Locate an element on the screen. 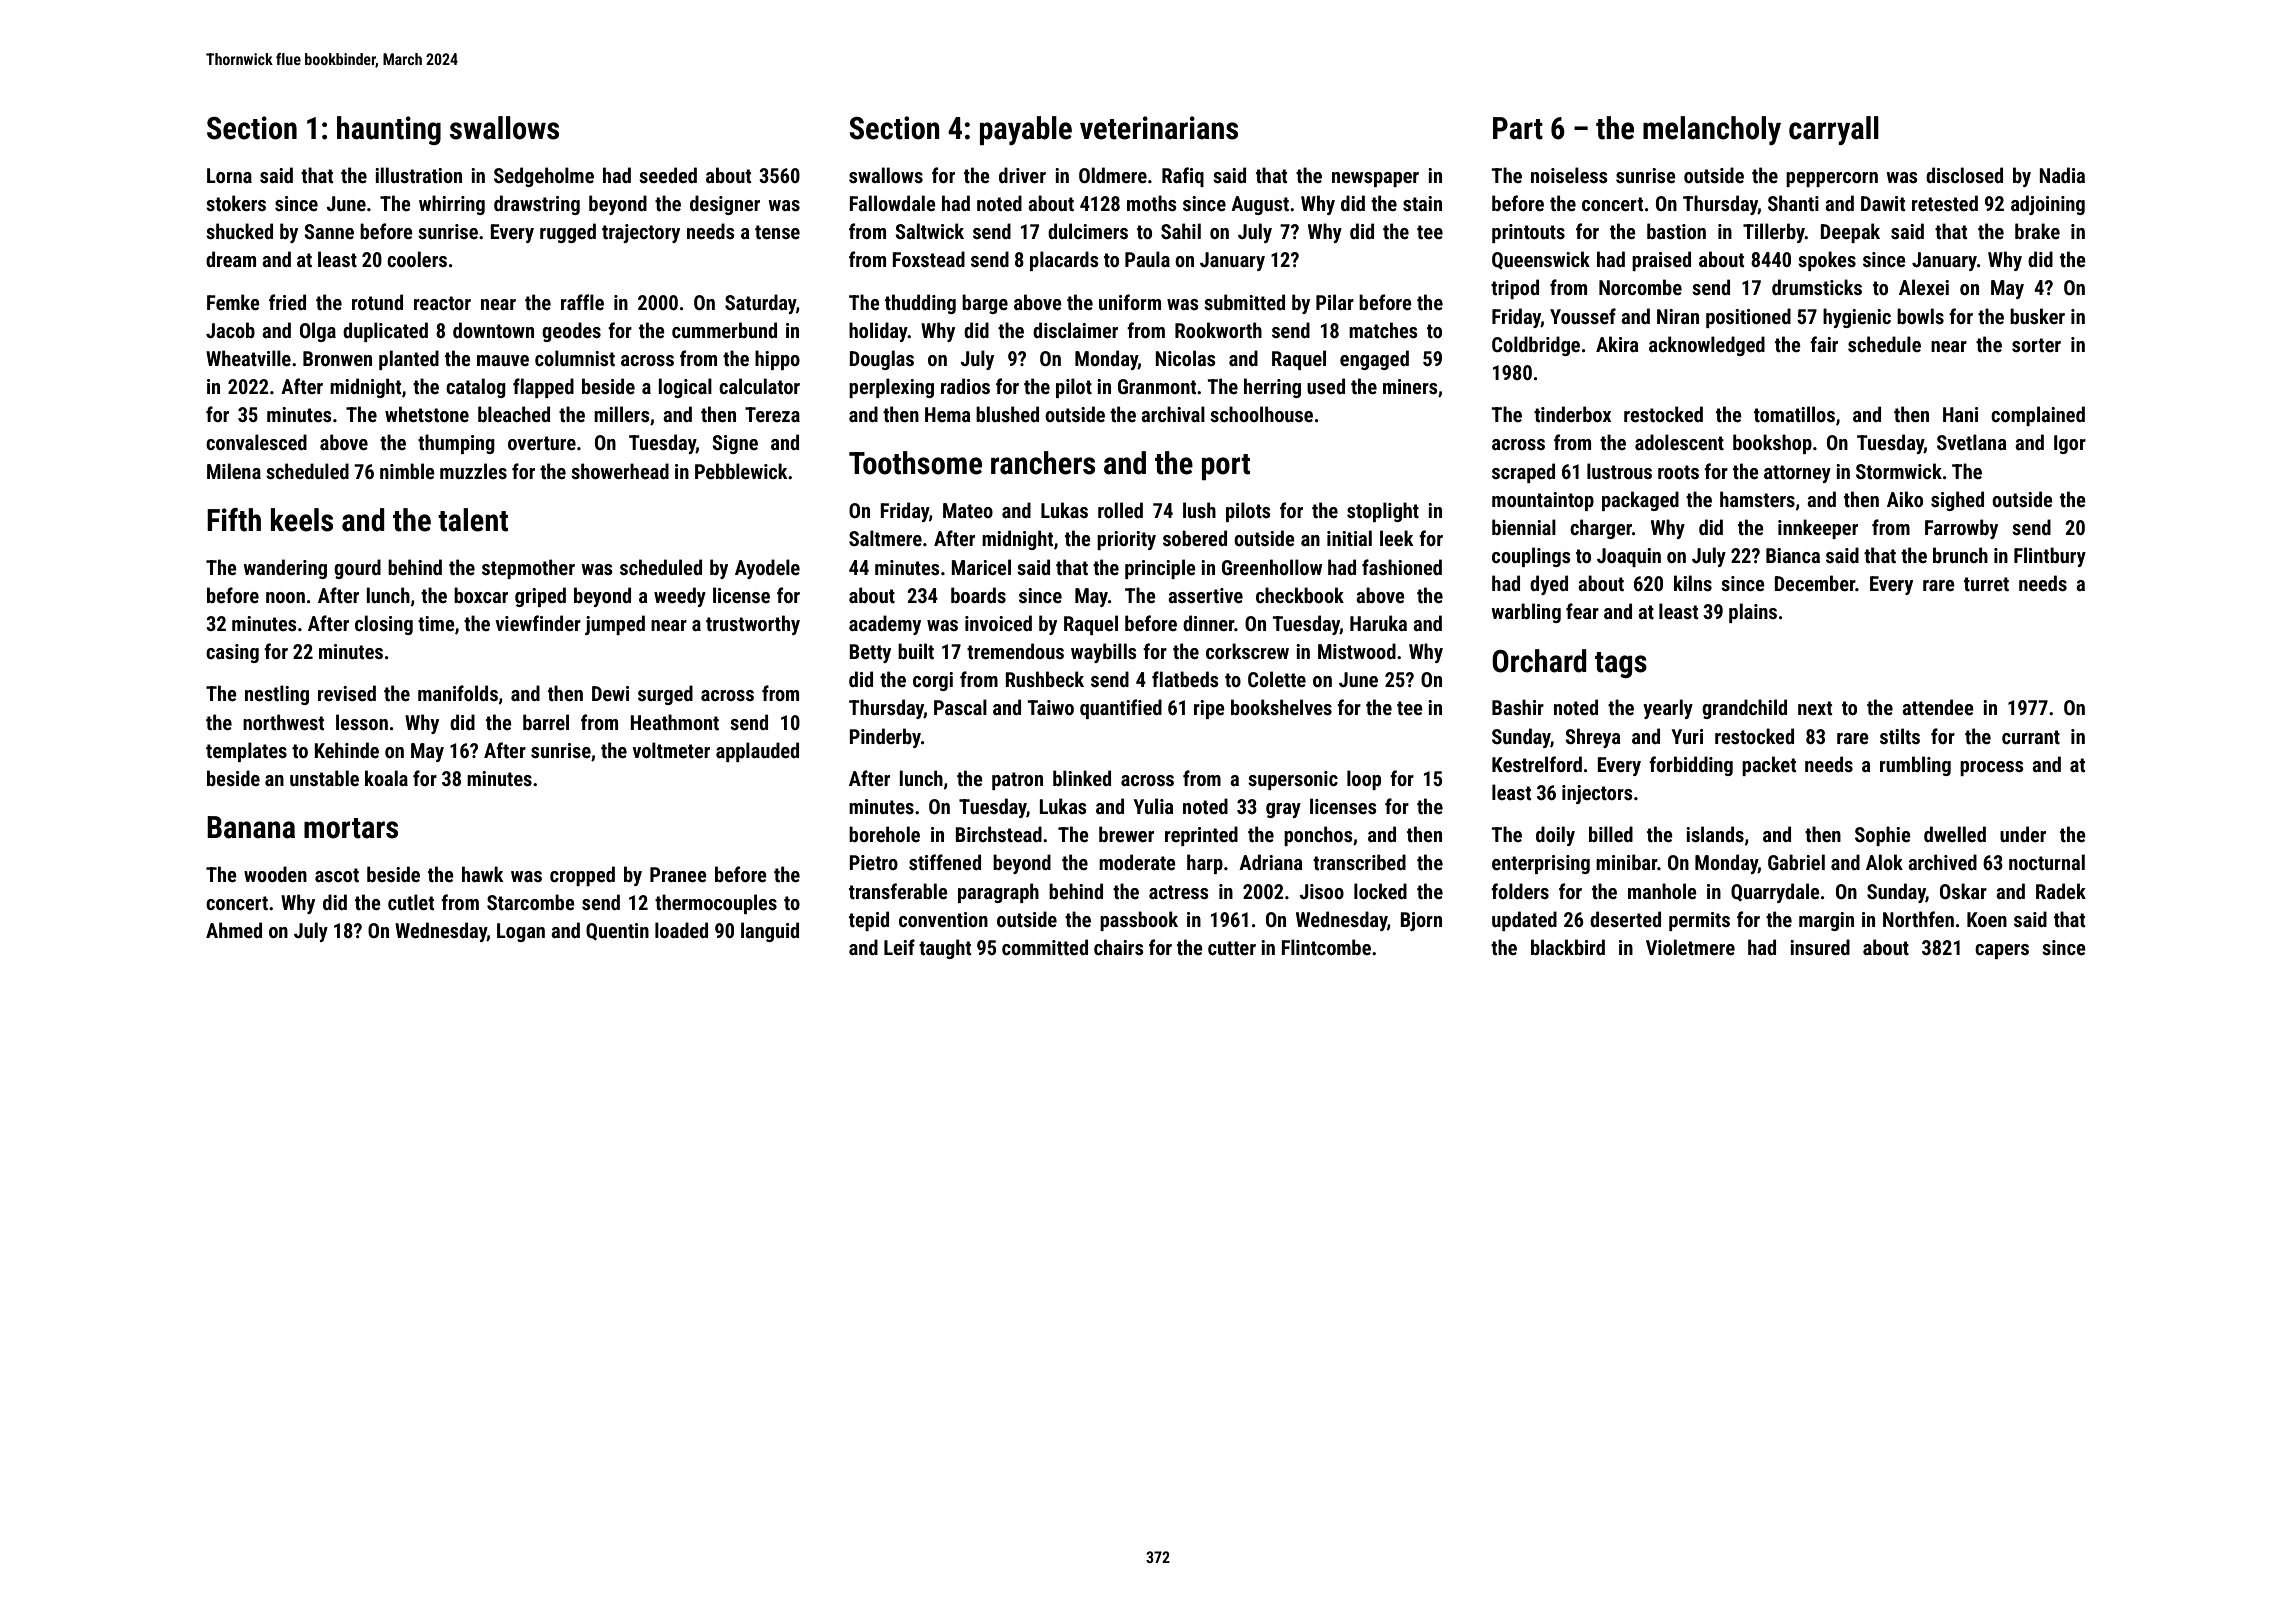 The width and height of the screenshot is (2292, 1620). fashioned is located at coordinates (1402, 567).
